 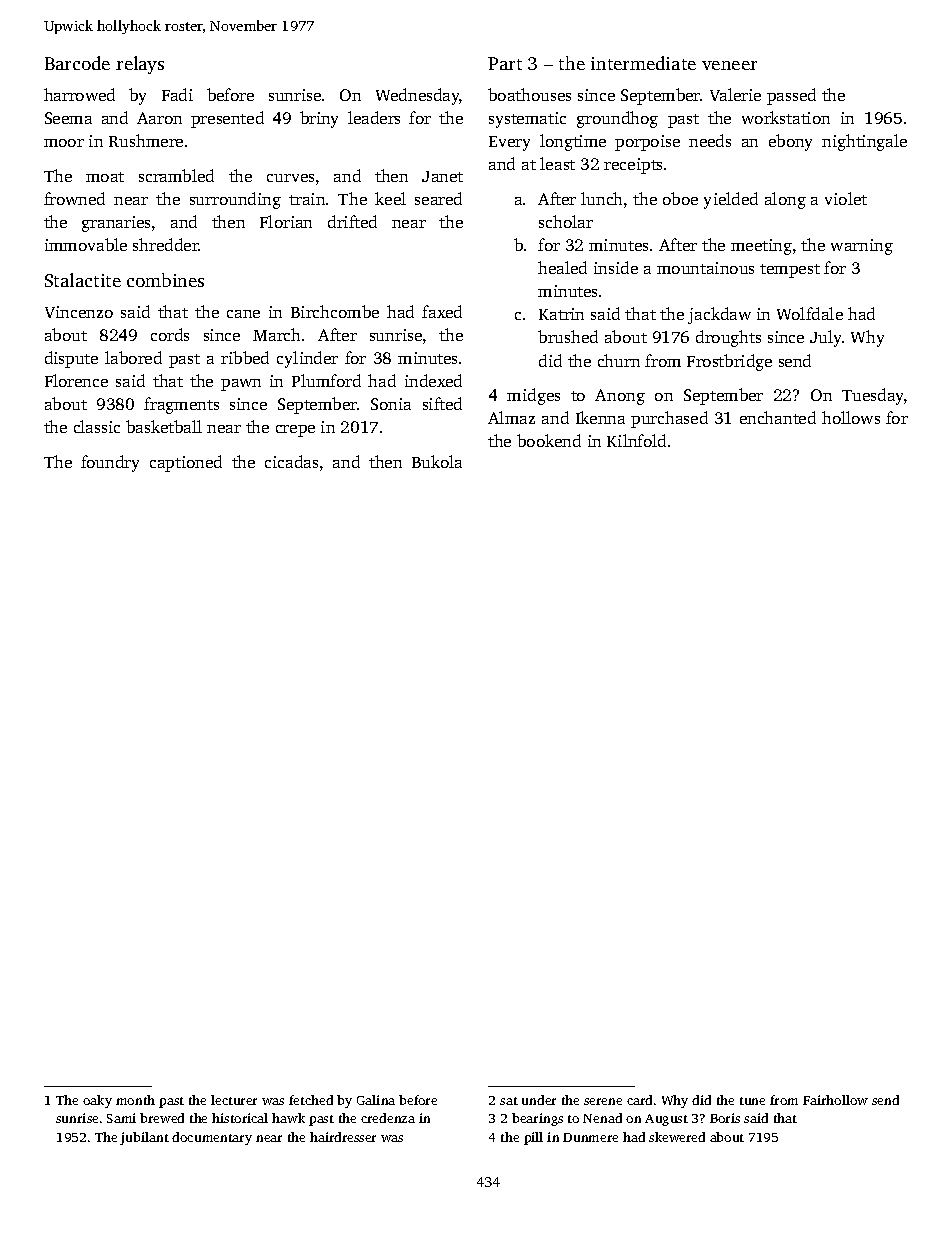 I want to click on hairdresser, so click(x=343, y=1137).
